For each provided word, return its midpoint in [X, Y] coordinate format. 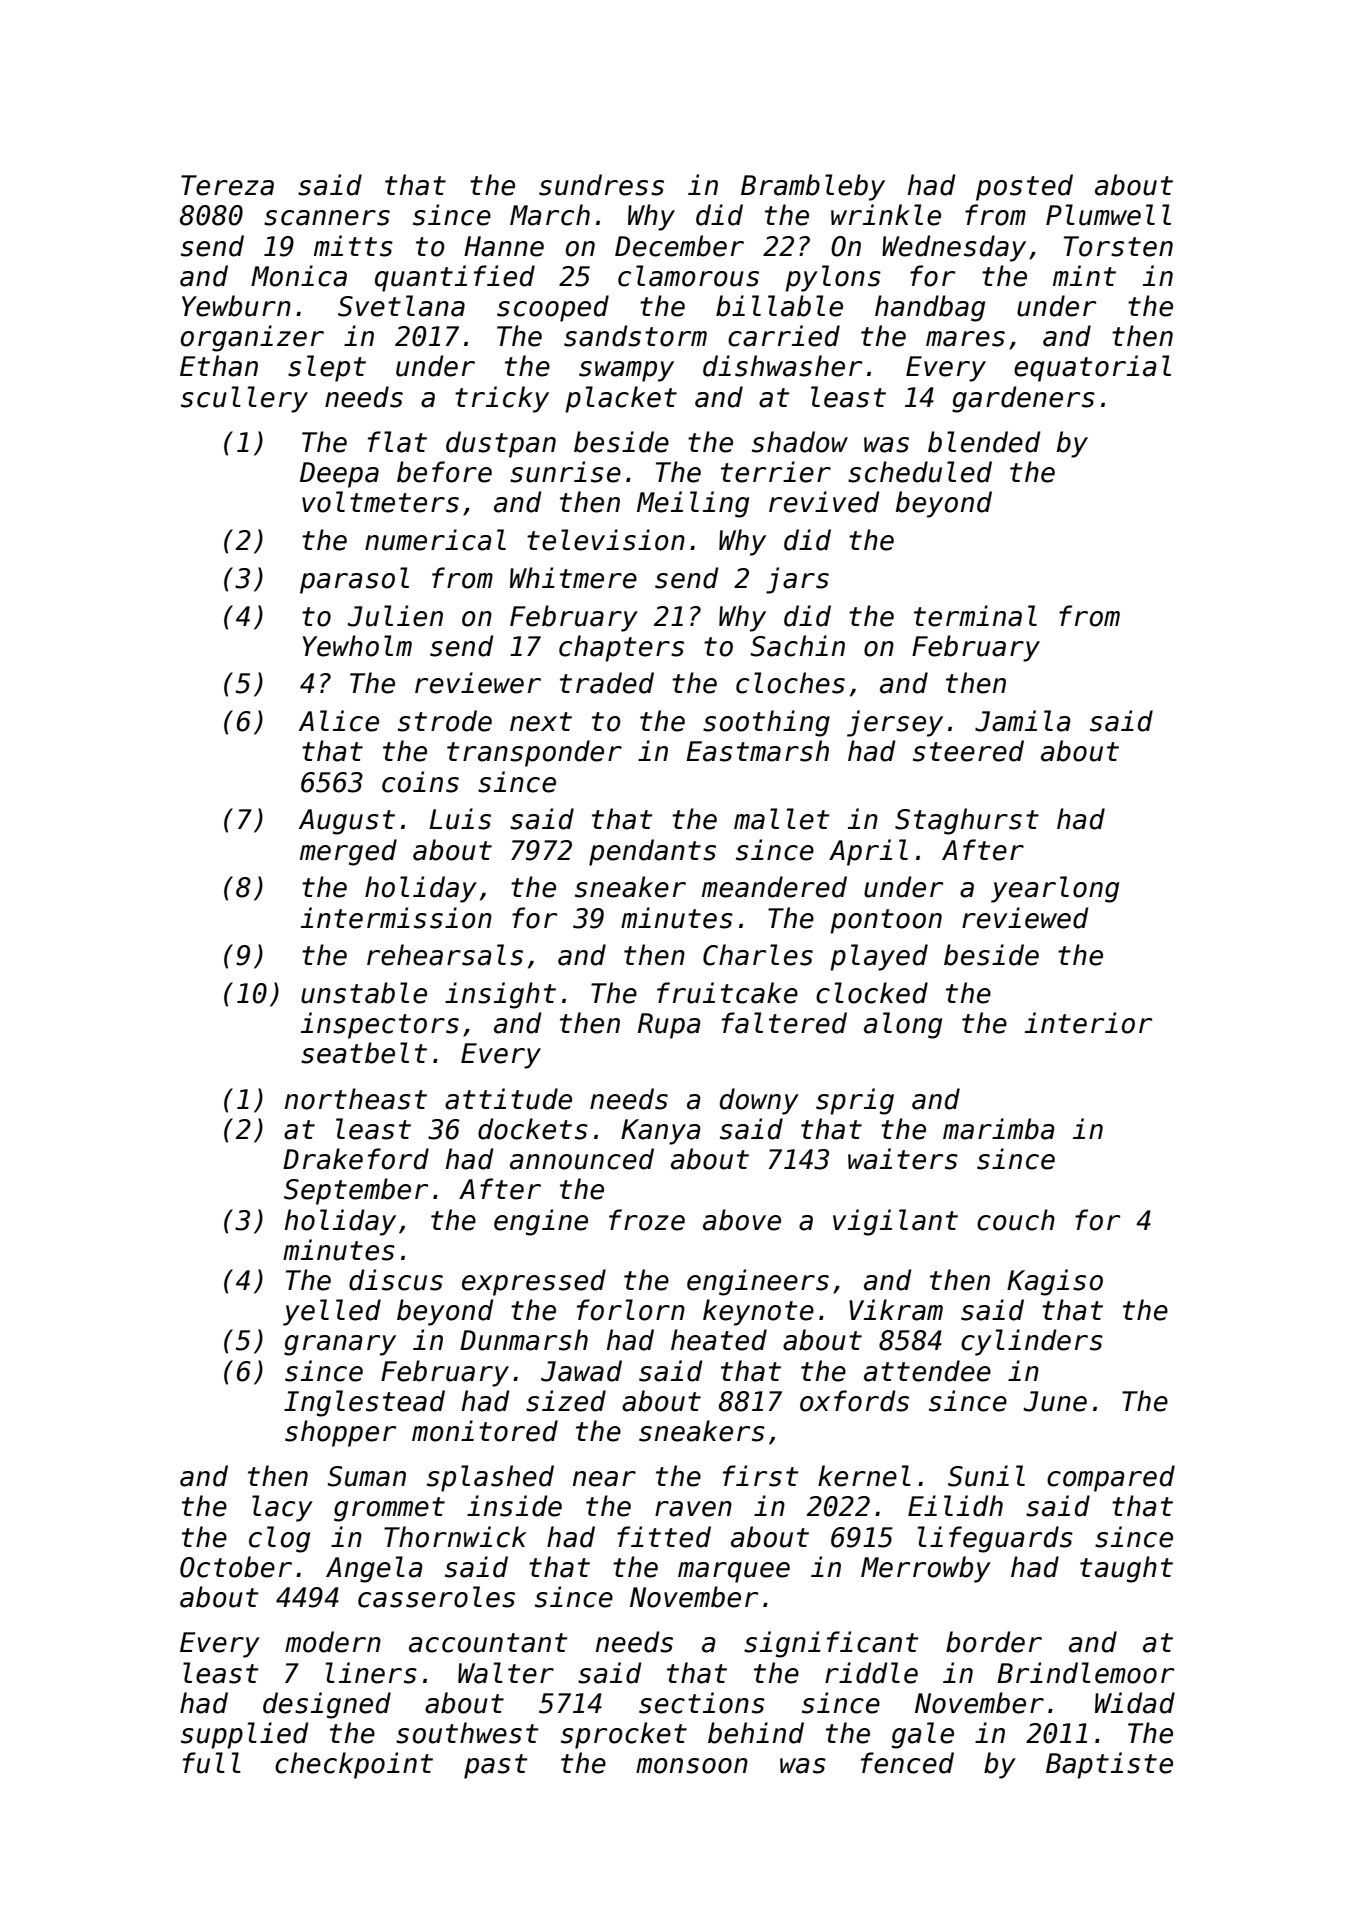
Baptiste [1109, 1765]
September [356, 1191]
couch [1016, 1220]
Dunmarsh [524, 1340]
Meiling [693, 504]
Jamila [1023, 721]
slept [327, 368]
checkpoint [354, 1765]
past [495, 1766]
